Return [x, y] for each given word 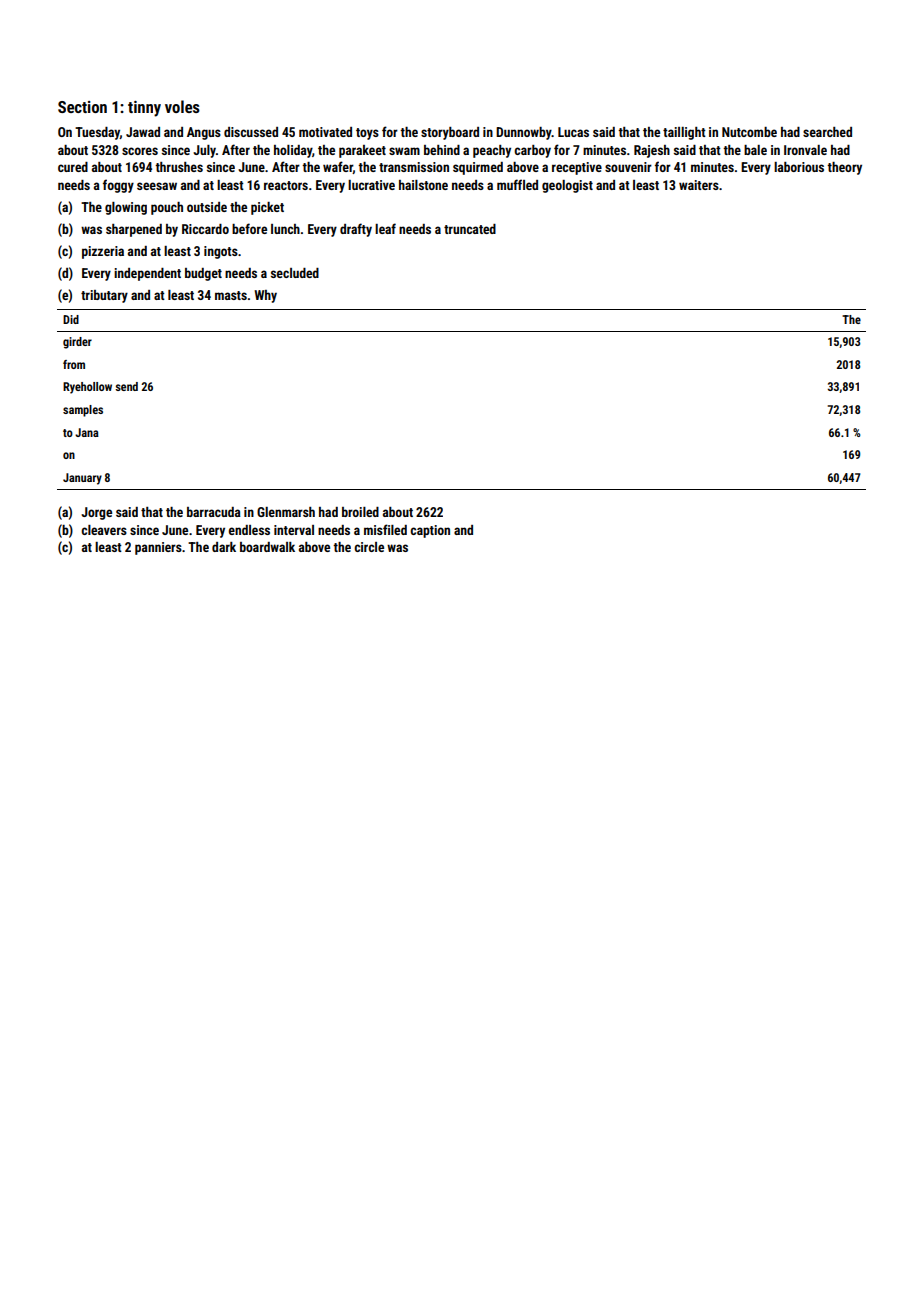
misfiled [385, 529]
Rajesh [652, 151]
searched [827, 132]
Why [265, 296]
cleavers [104, 530]
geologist [567, 186]
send [126, 386]
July [204, 151]
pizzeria [103, 252]
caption [430, 531]
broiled [360, 512]
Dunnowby [524, 133]
